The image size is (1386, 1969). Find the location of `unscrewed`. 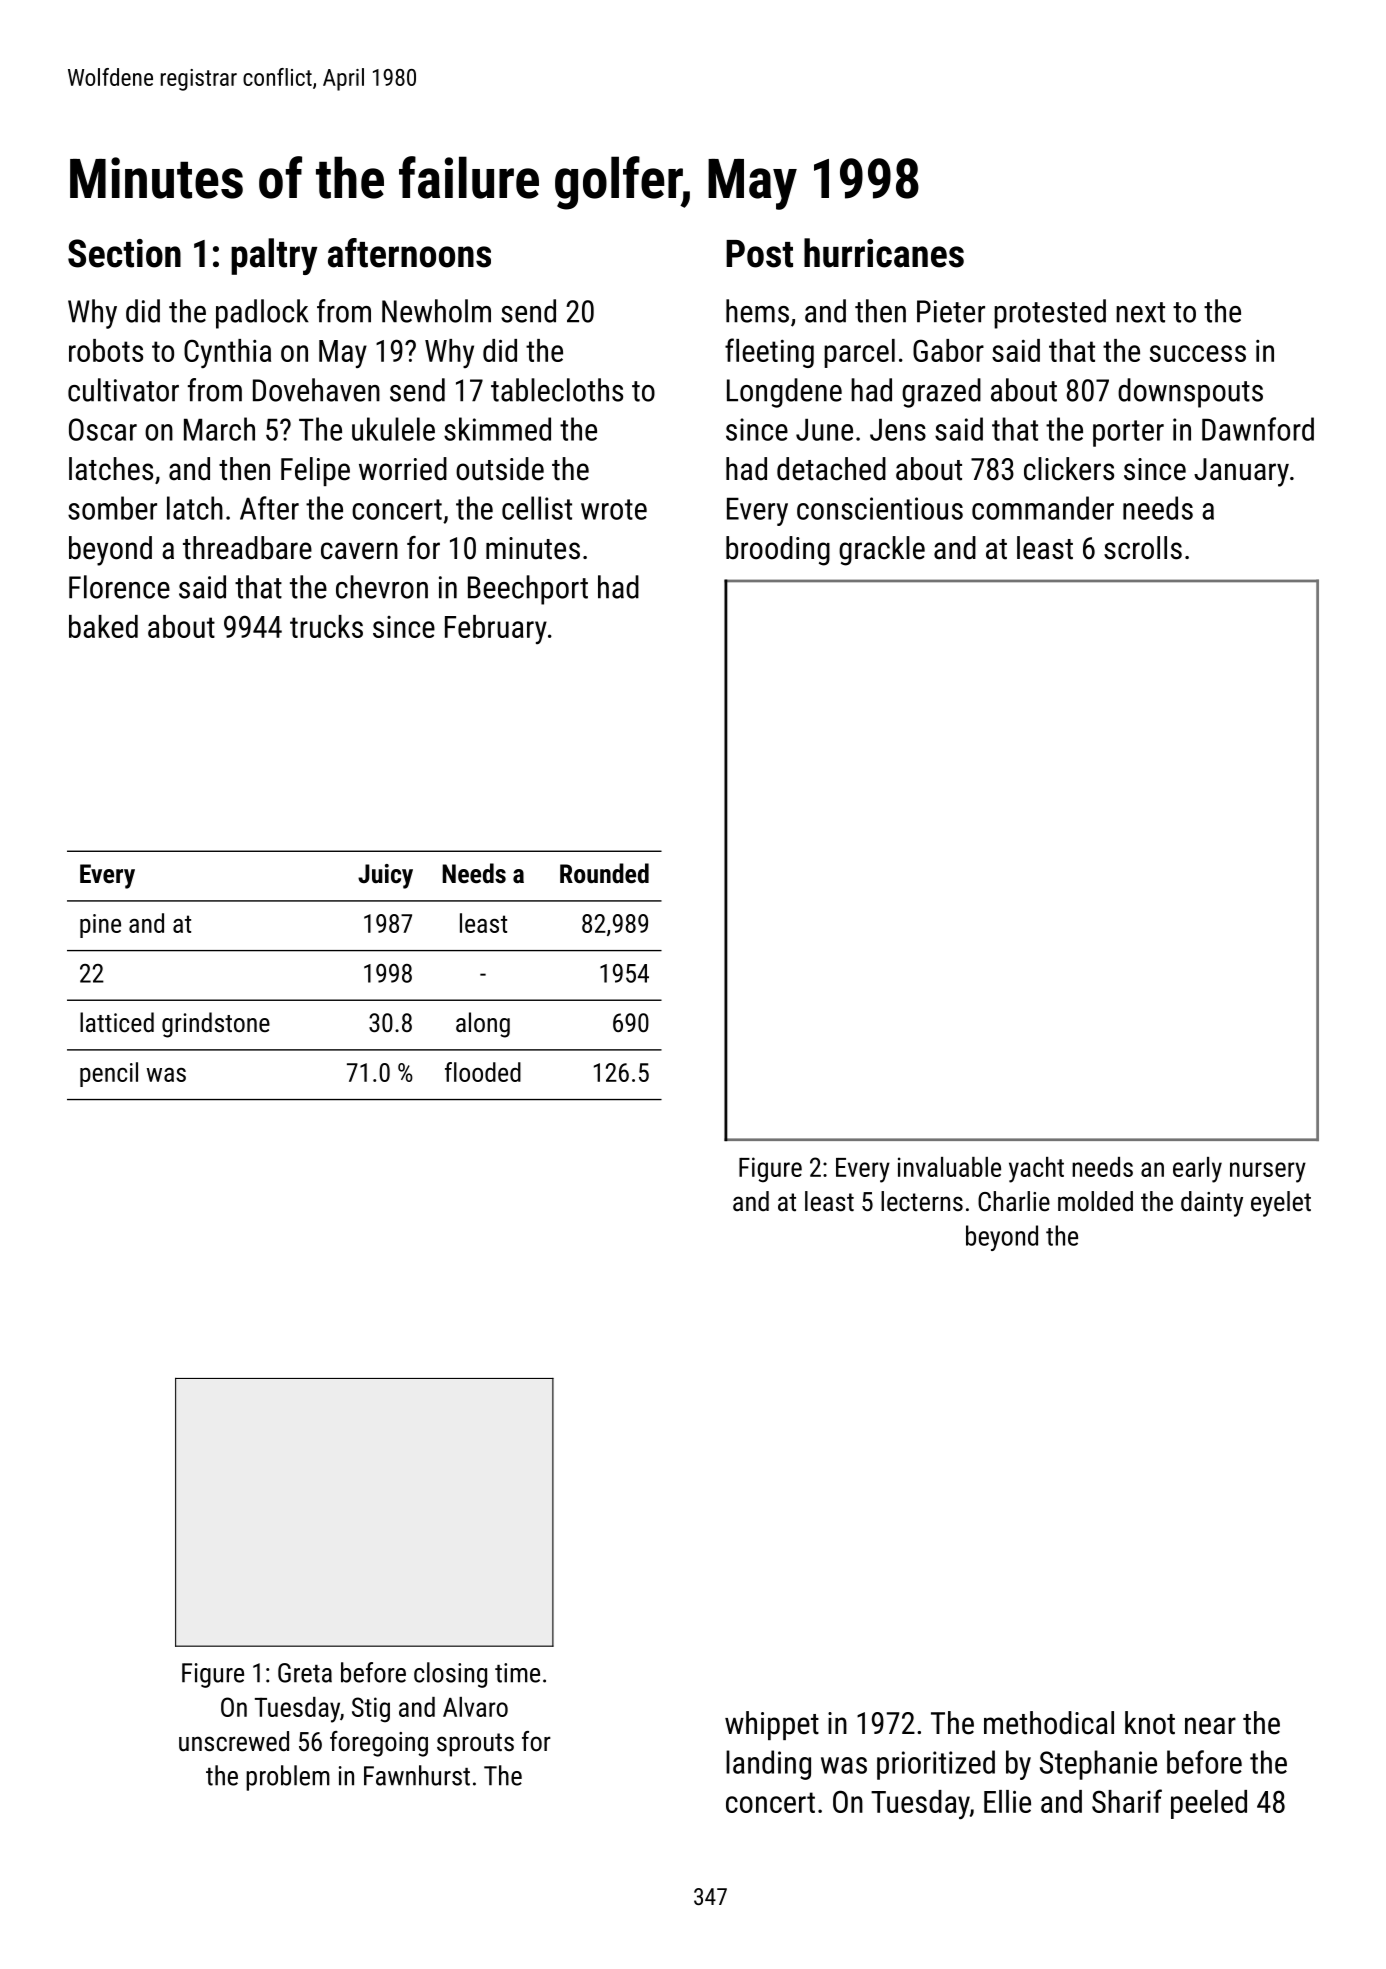

unscrewed is located at coordinates (234, 1741).
